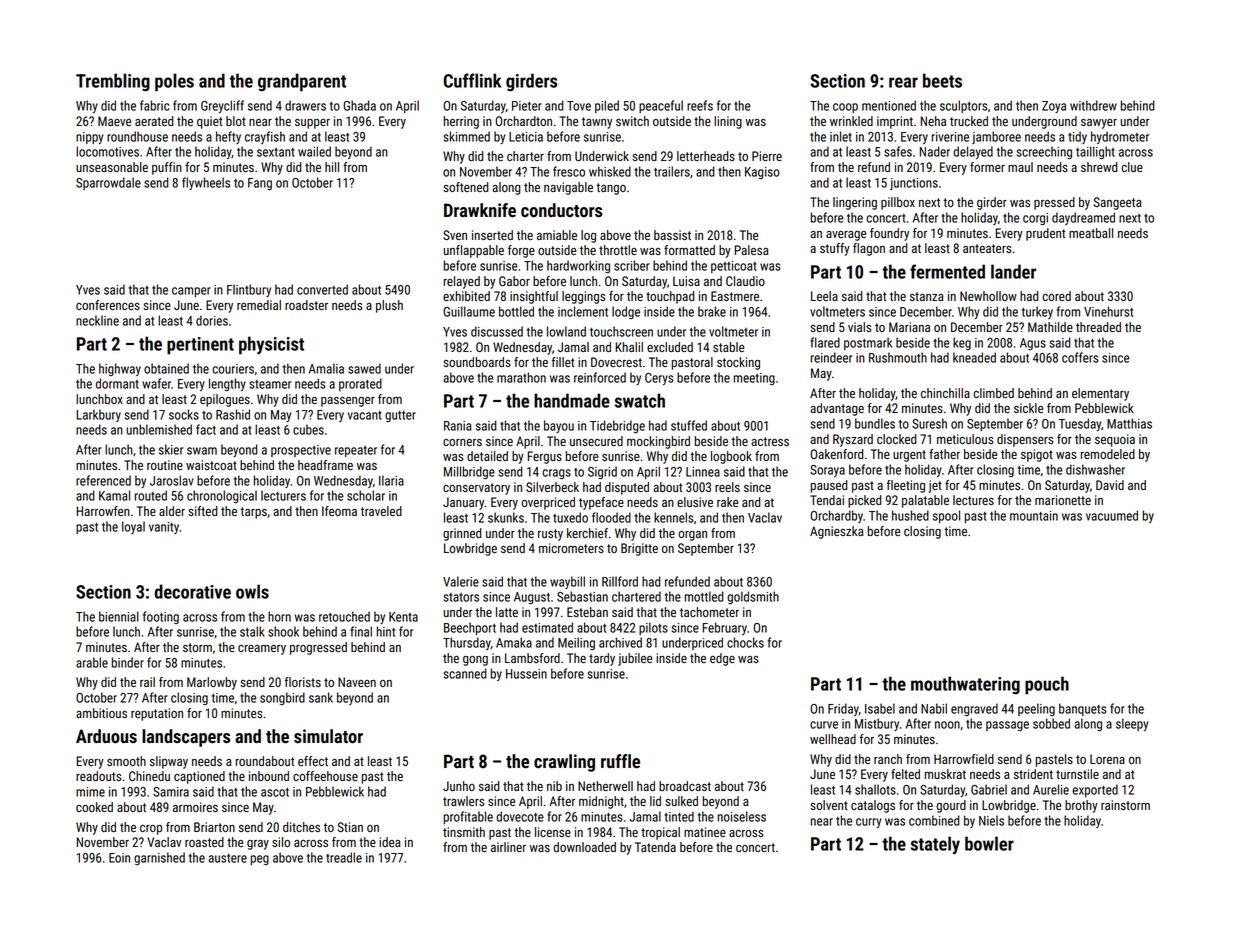 The height and width of the page is (952, 1233). I want to click on cored, so click(1056, 296).
